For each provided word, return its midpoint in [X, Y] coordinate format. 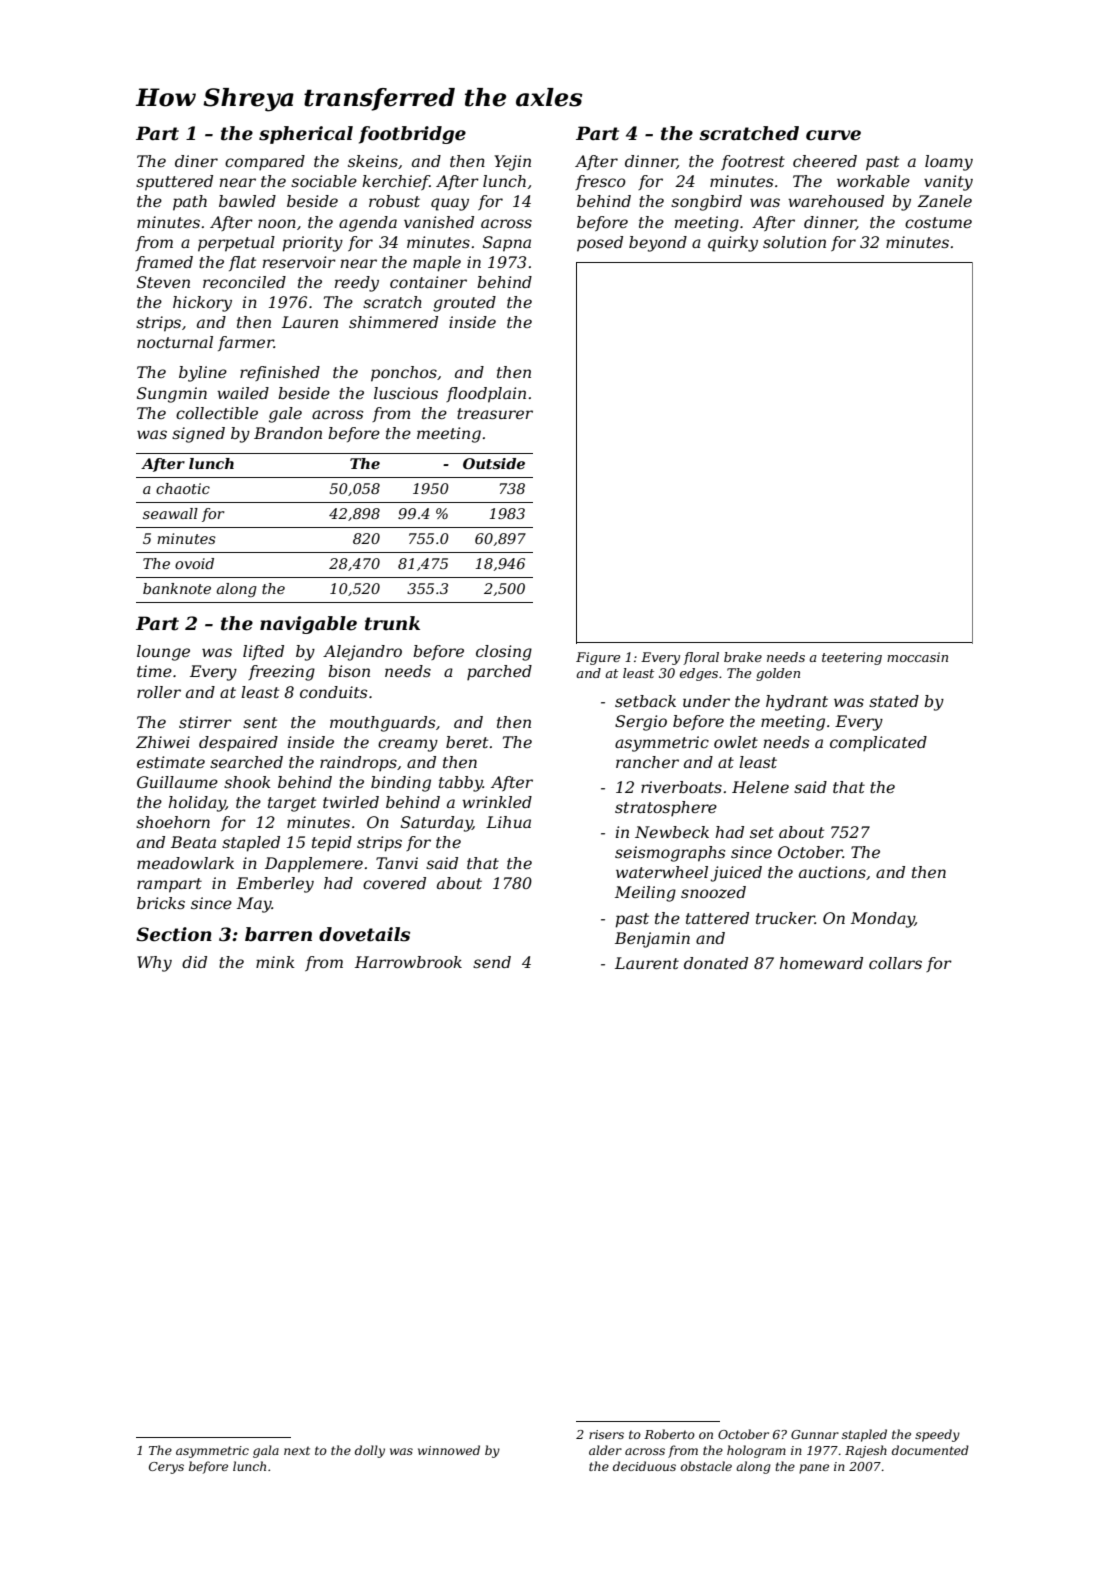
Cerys [166, 1468]
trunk [392, 623]
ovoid [194, 563]
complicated [878, 744]
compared [265, 163]
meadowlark [185, 863]
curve [833, 135]
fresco [600, 182]
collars [895, 963]
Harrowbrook [408, 962]
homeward [821, 963]
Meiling [645, 894]
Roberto [669, 1434]
